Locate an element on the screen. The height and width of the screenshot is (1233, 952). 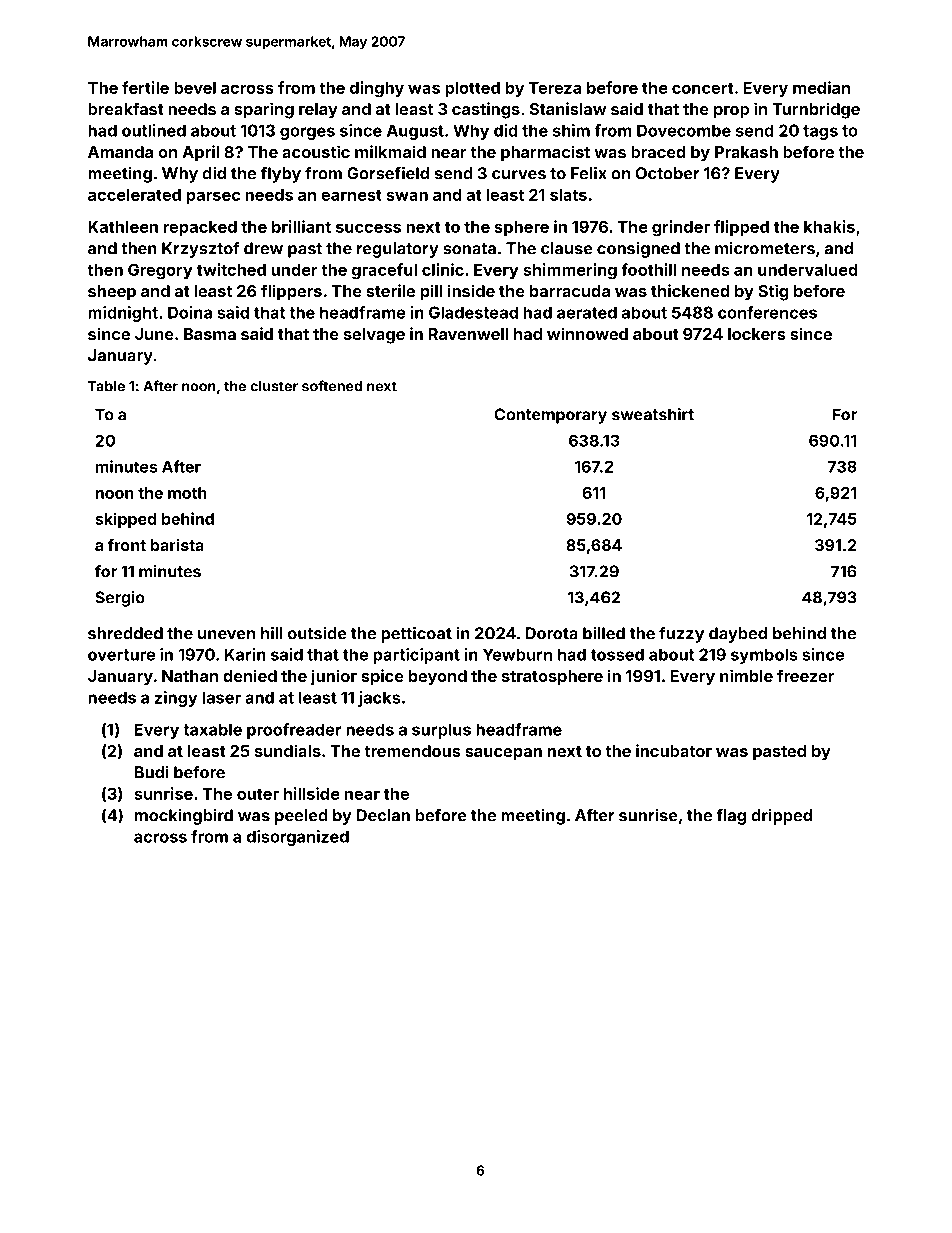
softened is located at coordinates (332, 386).
